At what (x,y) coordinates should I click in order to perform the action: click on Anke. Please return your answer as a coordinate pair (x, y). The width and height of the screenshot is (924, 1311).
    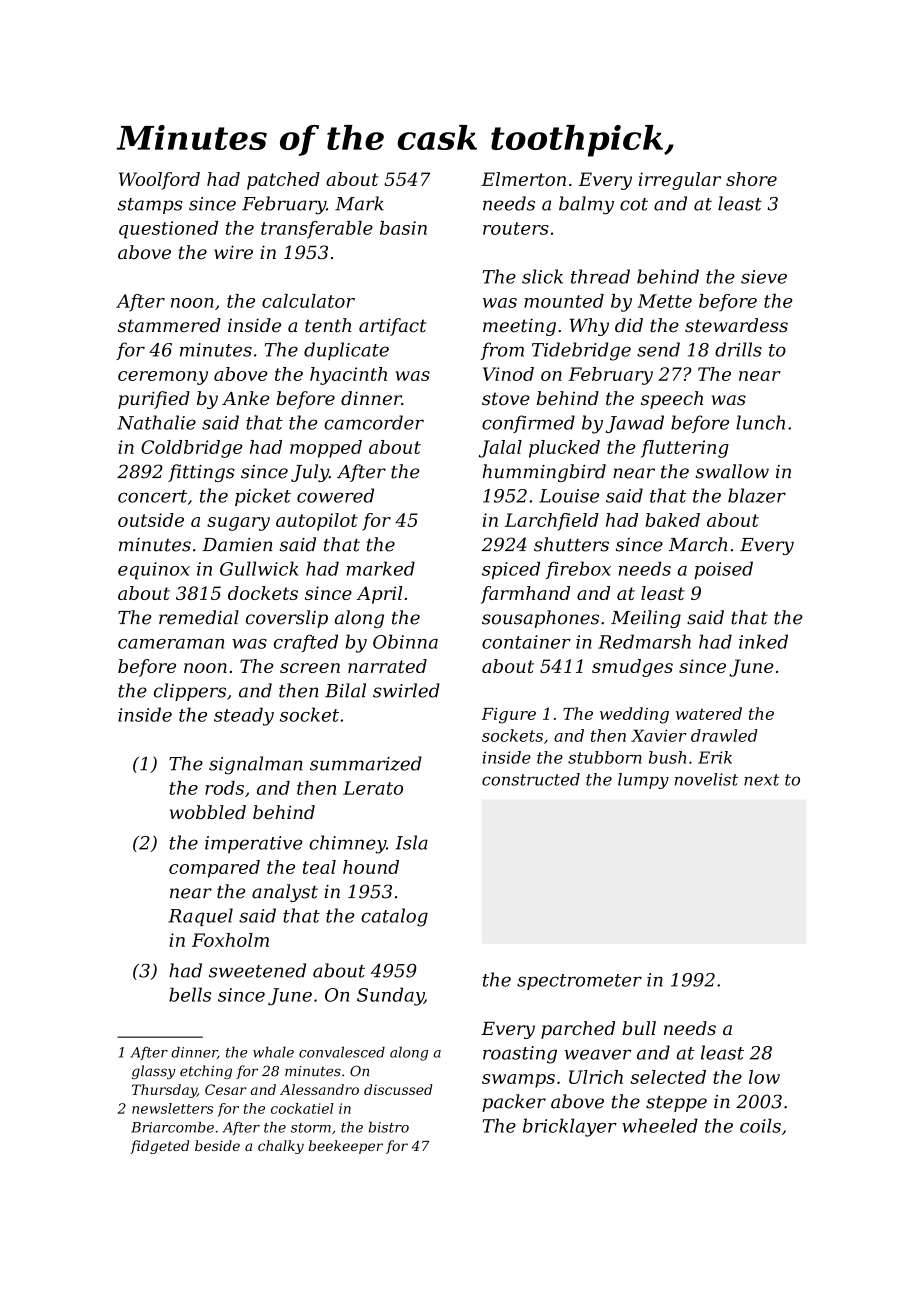
    Looking at the image, I should click on (246, 398).
